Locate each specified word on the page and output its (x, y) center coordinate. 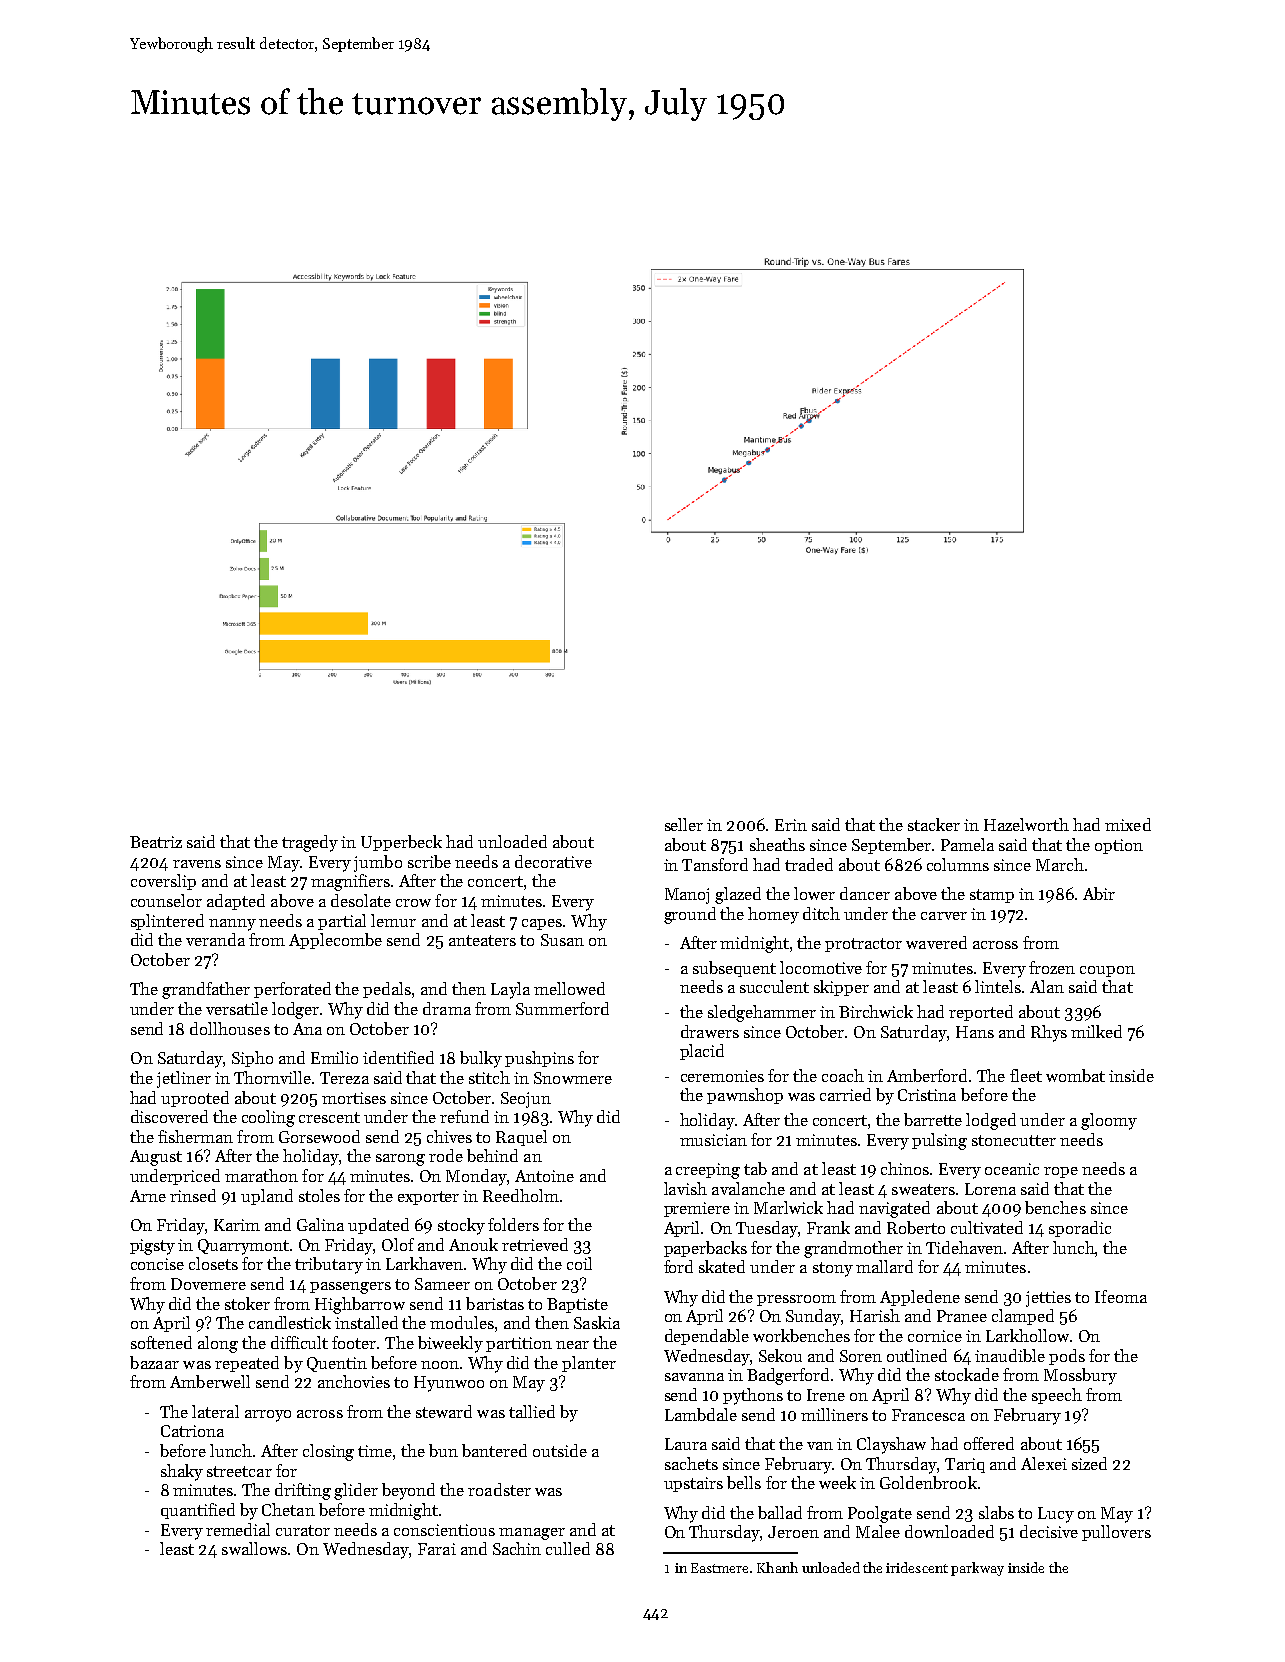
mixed (1128, 824)
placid (702, 1052)
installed (366, 1322)
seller (684, 824)
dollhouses (230, 1028)
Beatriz (156, 842)
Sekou (780, 1355)
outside (560, 1450)
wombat (1075, 1075)
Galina (320, 1224)
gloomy (1109, 1121)
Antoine (544, 1176)
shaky (182, 1472)
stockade (967, 1374)
